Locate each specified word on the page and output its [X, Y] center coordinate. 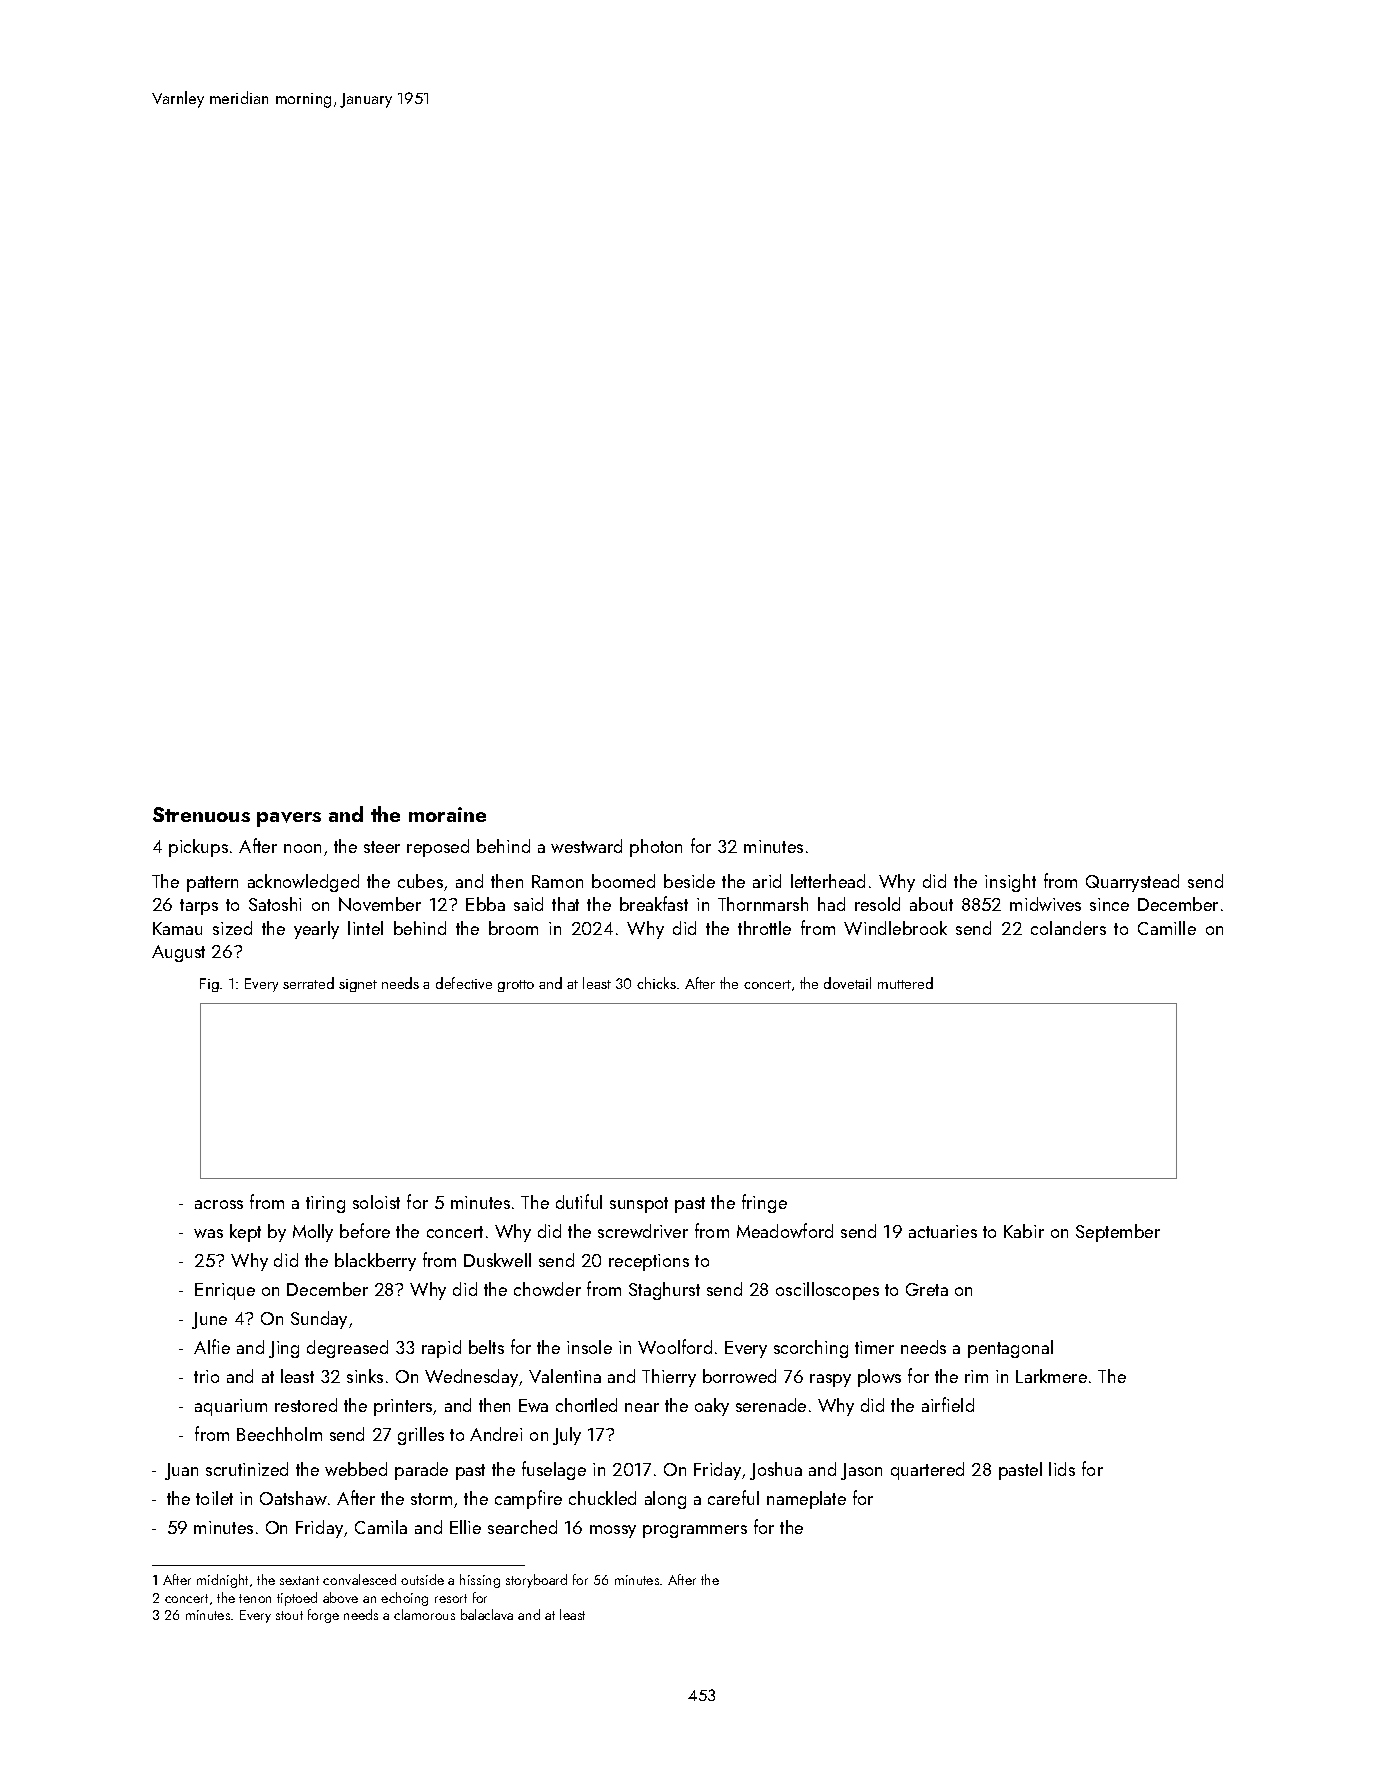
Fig [209, 985]
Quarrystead [1132, 883]
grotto [516, 986]
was [208, 1233]
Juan [181, 1471]
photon [656, 848]
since [1109, 904]
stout [289, 1615]
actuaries [943, 1231]
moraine [447, 814]
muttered [905, 983]
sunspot [639, 1205]
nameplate [806, 1500]
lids [1062, 1469]
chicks [656, 983]
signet [358, 985]
